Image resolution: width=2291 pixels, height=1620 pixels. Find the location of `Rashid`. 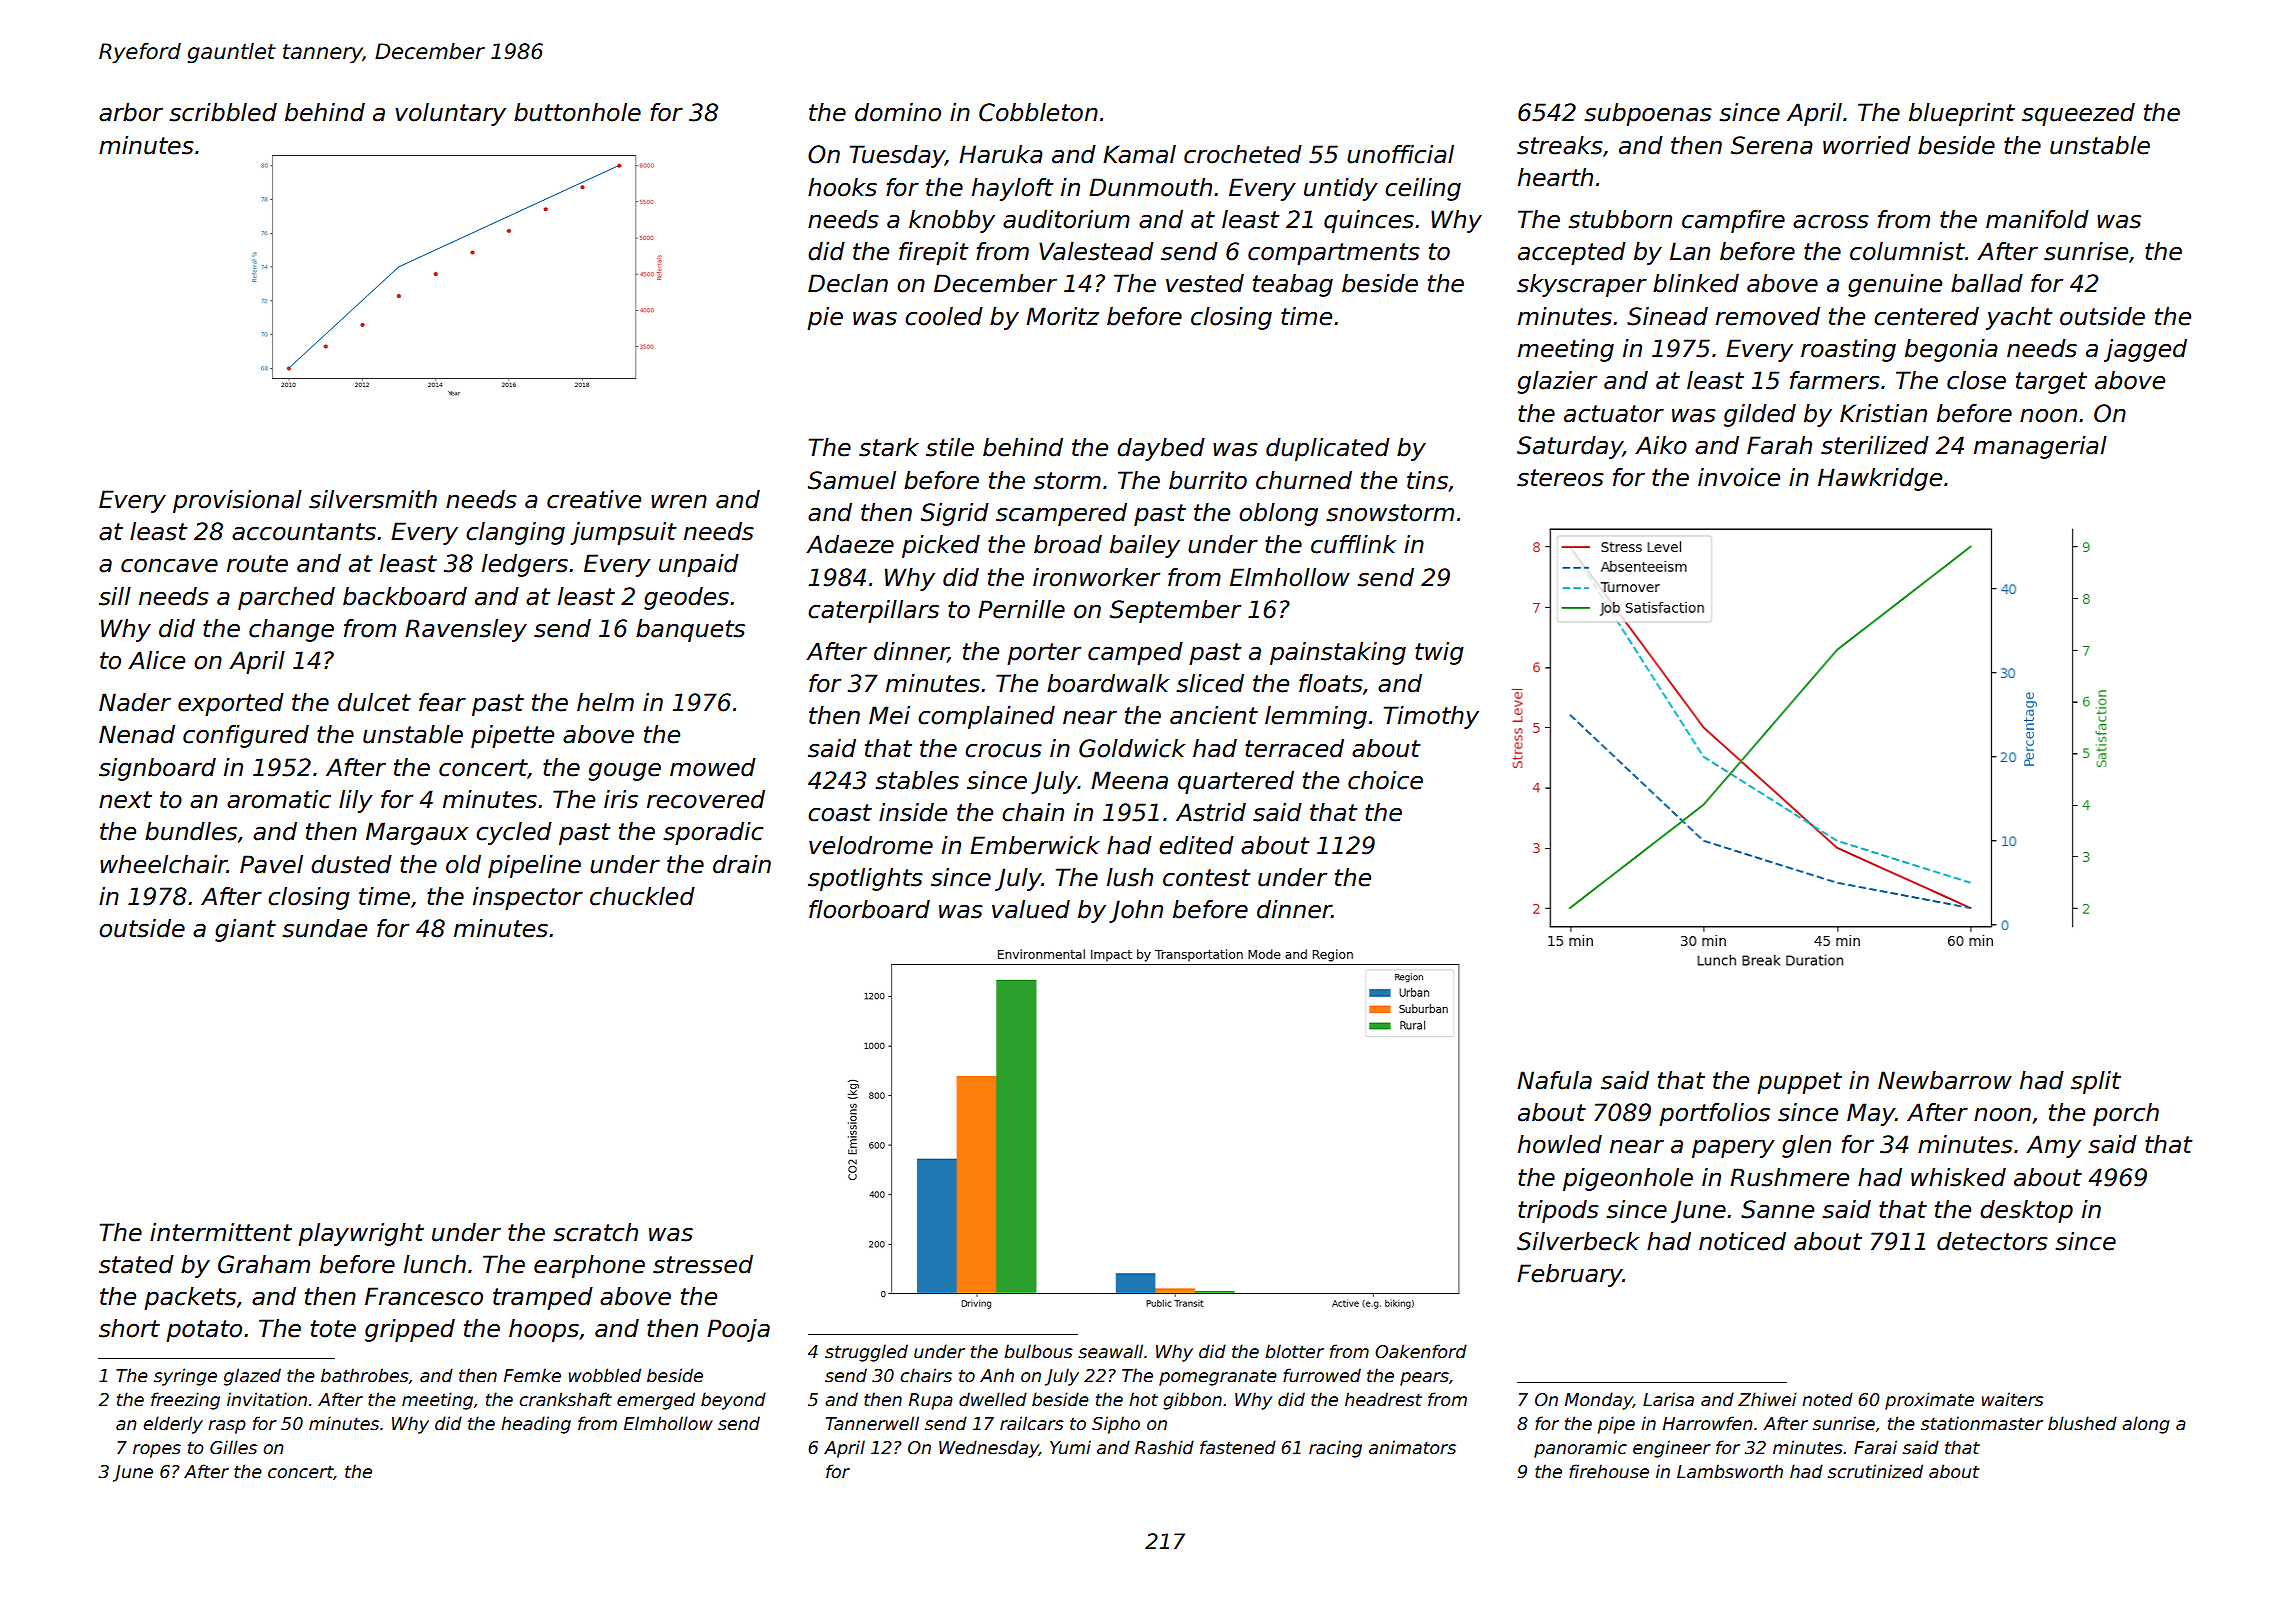

Rashid is located at coordinates (1164, 1447).
